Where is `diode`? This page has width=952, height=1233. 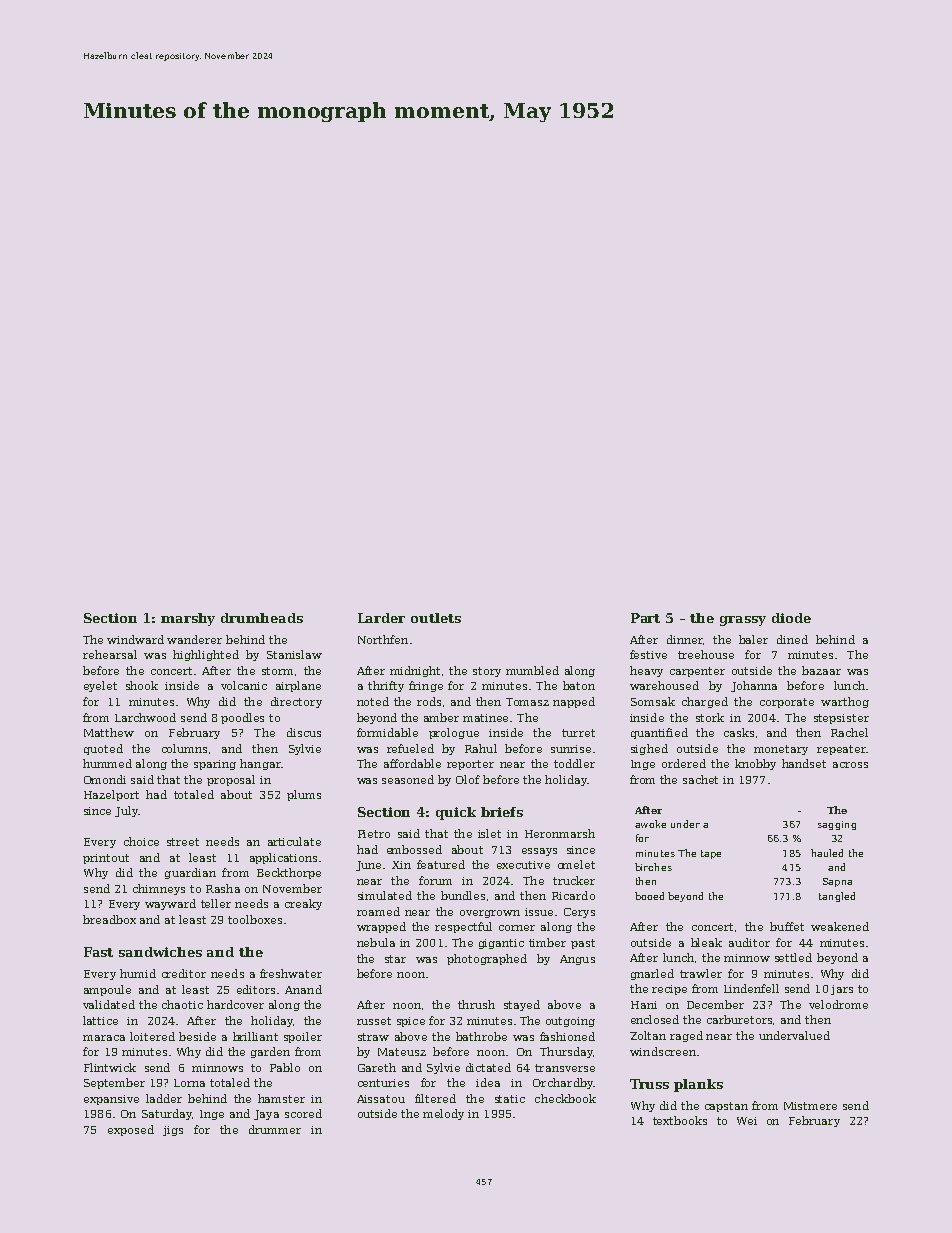
diode is located at coordinates (791, 618).
